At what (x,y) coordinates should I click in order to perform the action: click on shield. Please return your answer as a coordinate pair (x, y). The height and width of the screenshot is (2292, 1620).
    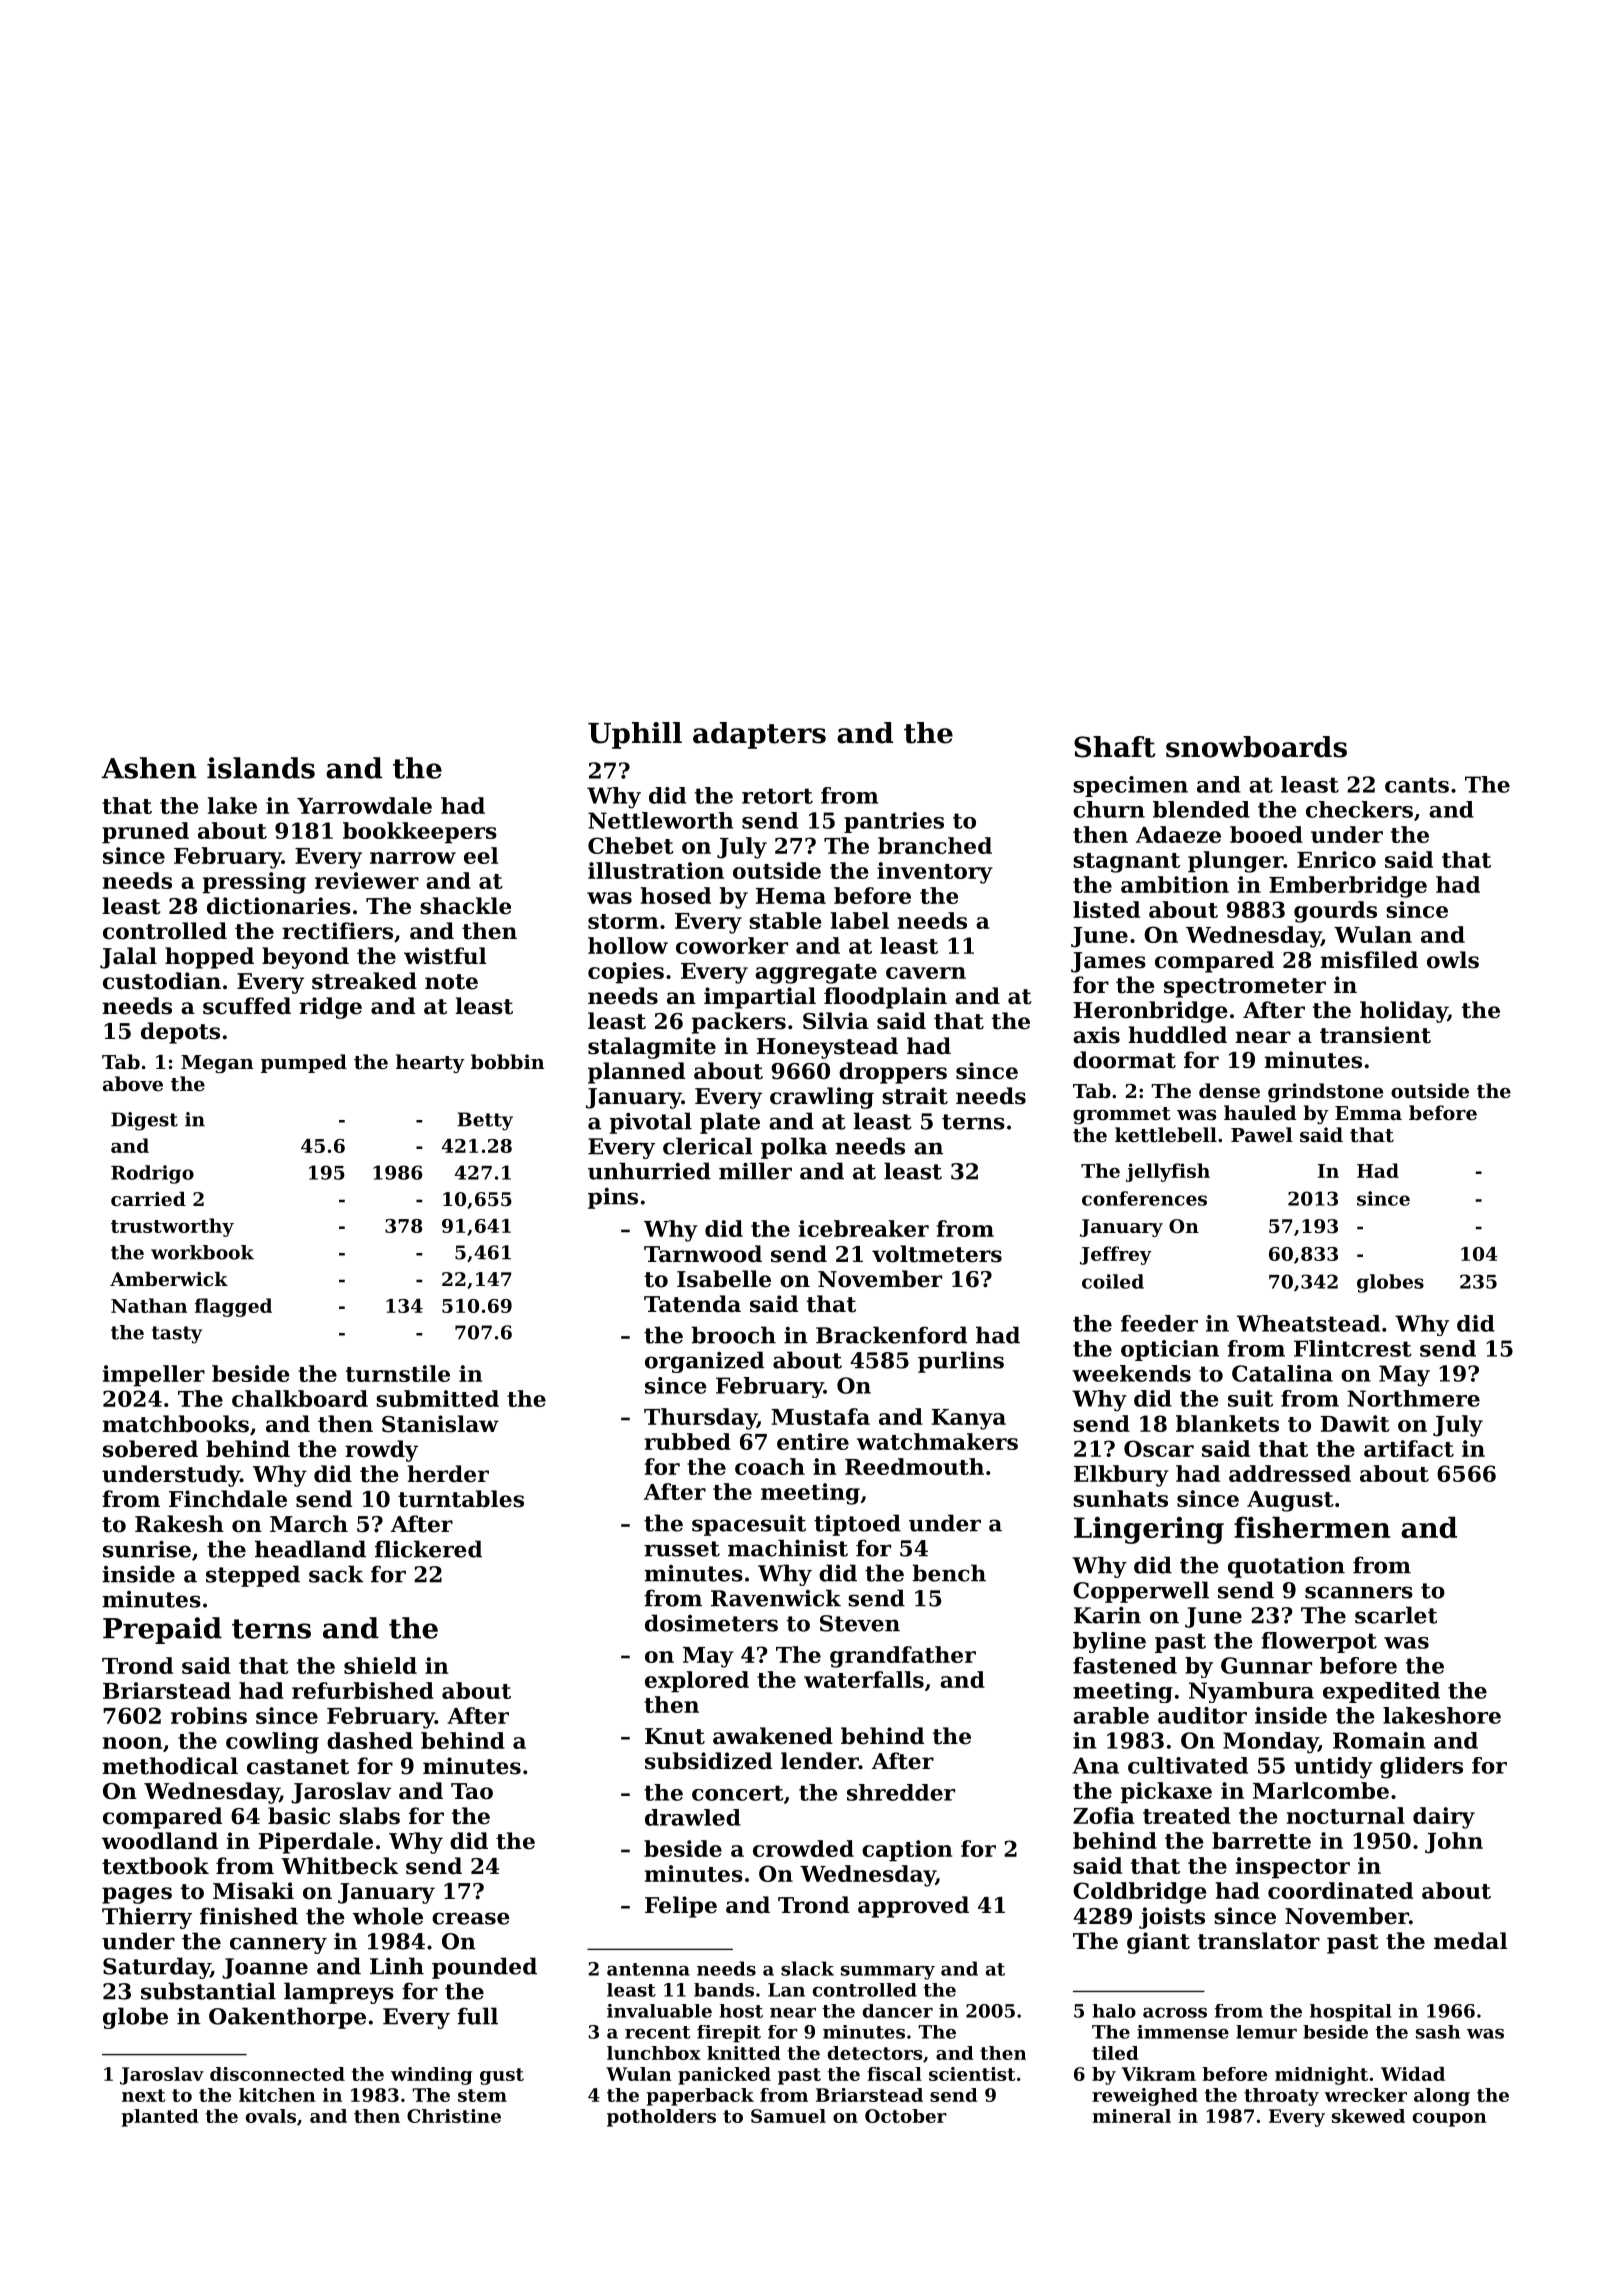
    Looking at the image, I should click on (380, 1665).
